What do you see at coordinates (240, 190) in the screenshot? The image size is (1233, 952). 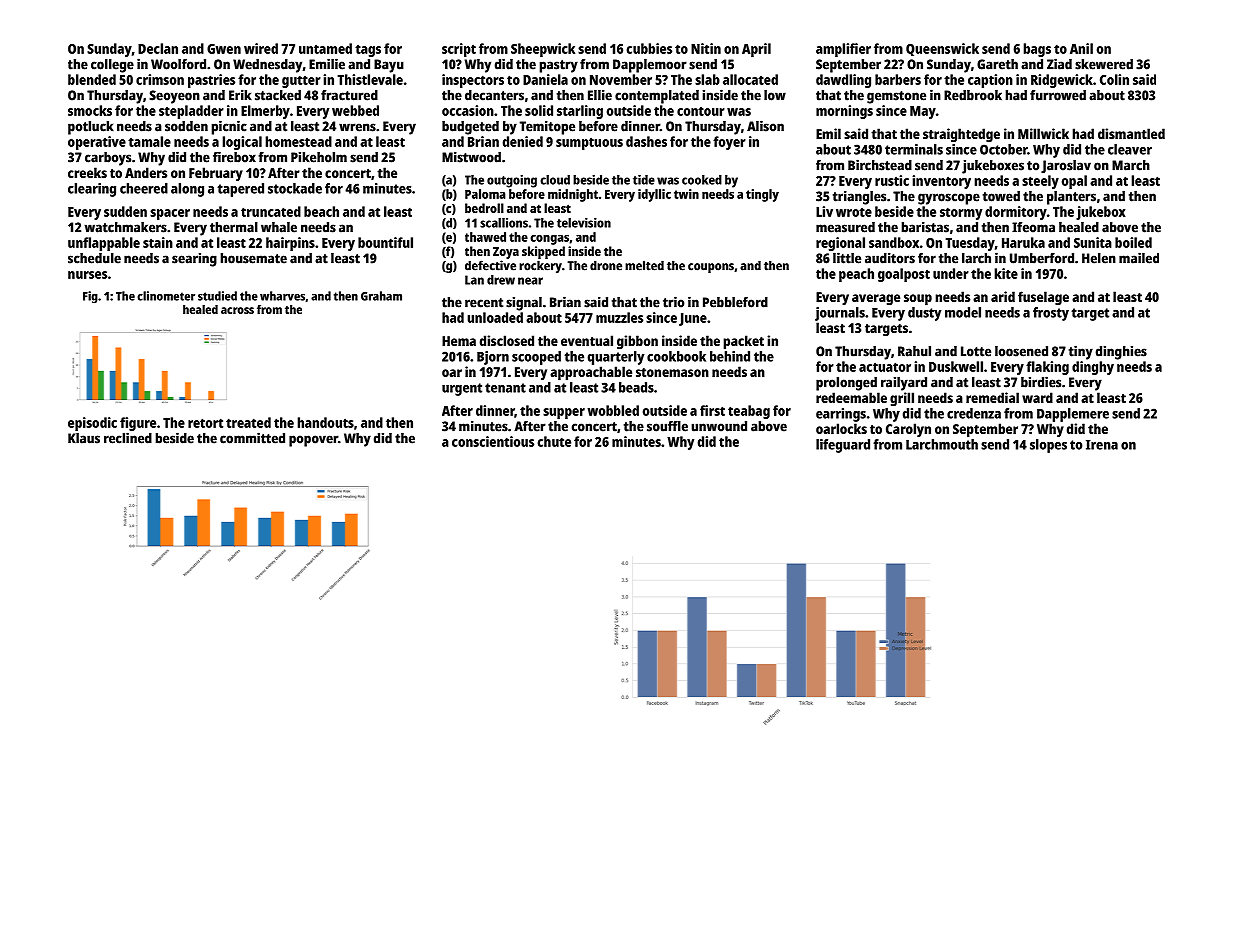 I see `tapered` at bounding box center [240, 190].
